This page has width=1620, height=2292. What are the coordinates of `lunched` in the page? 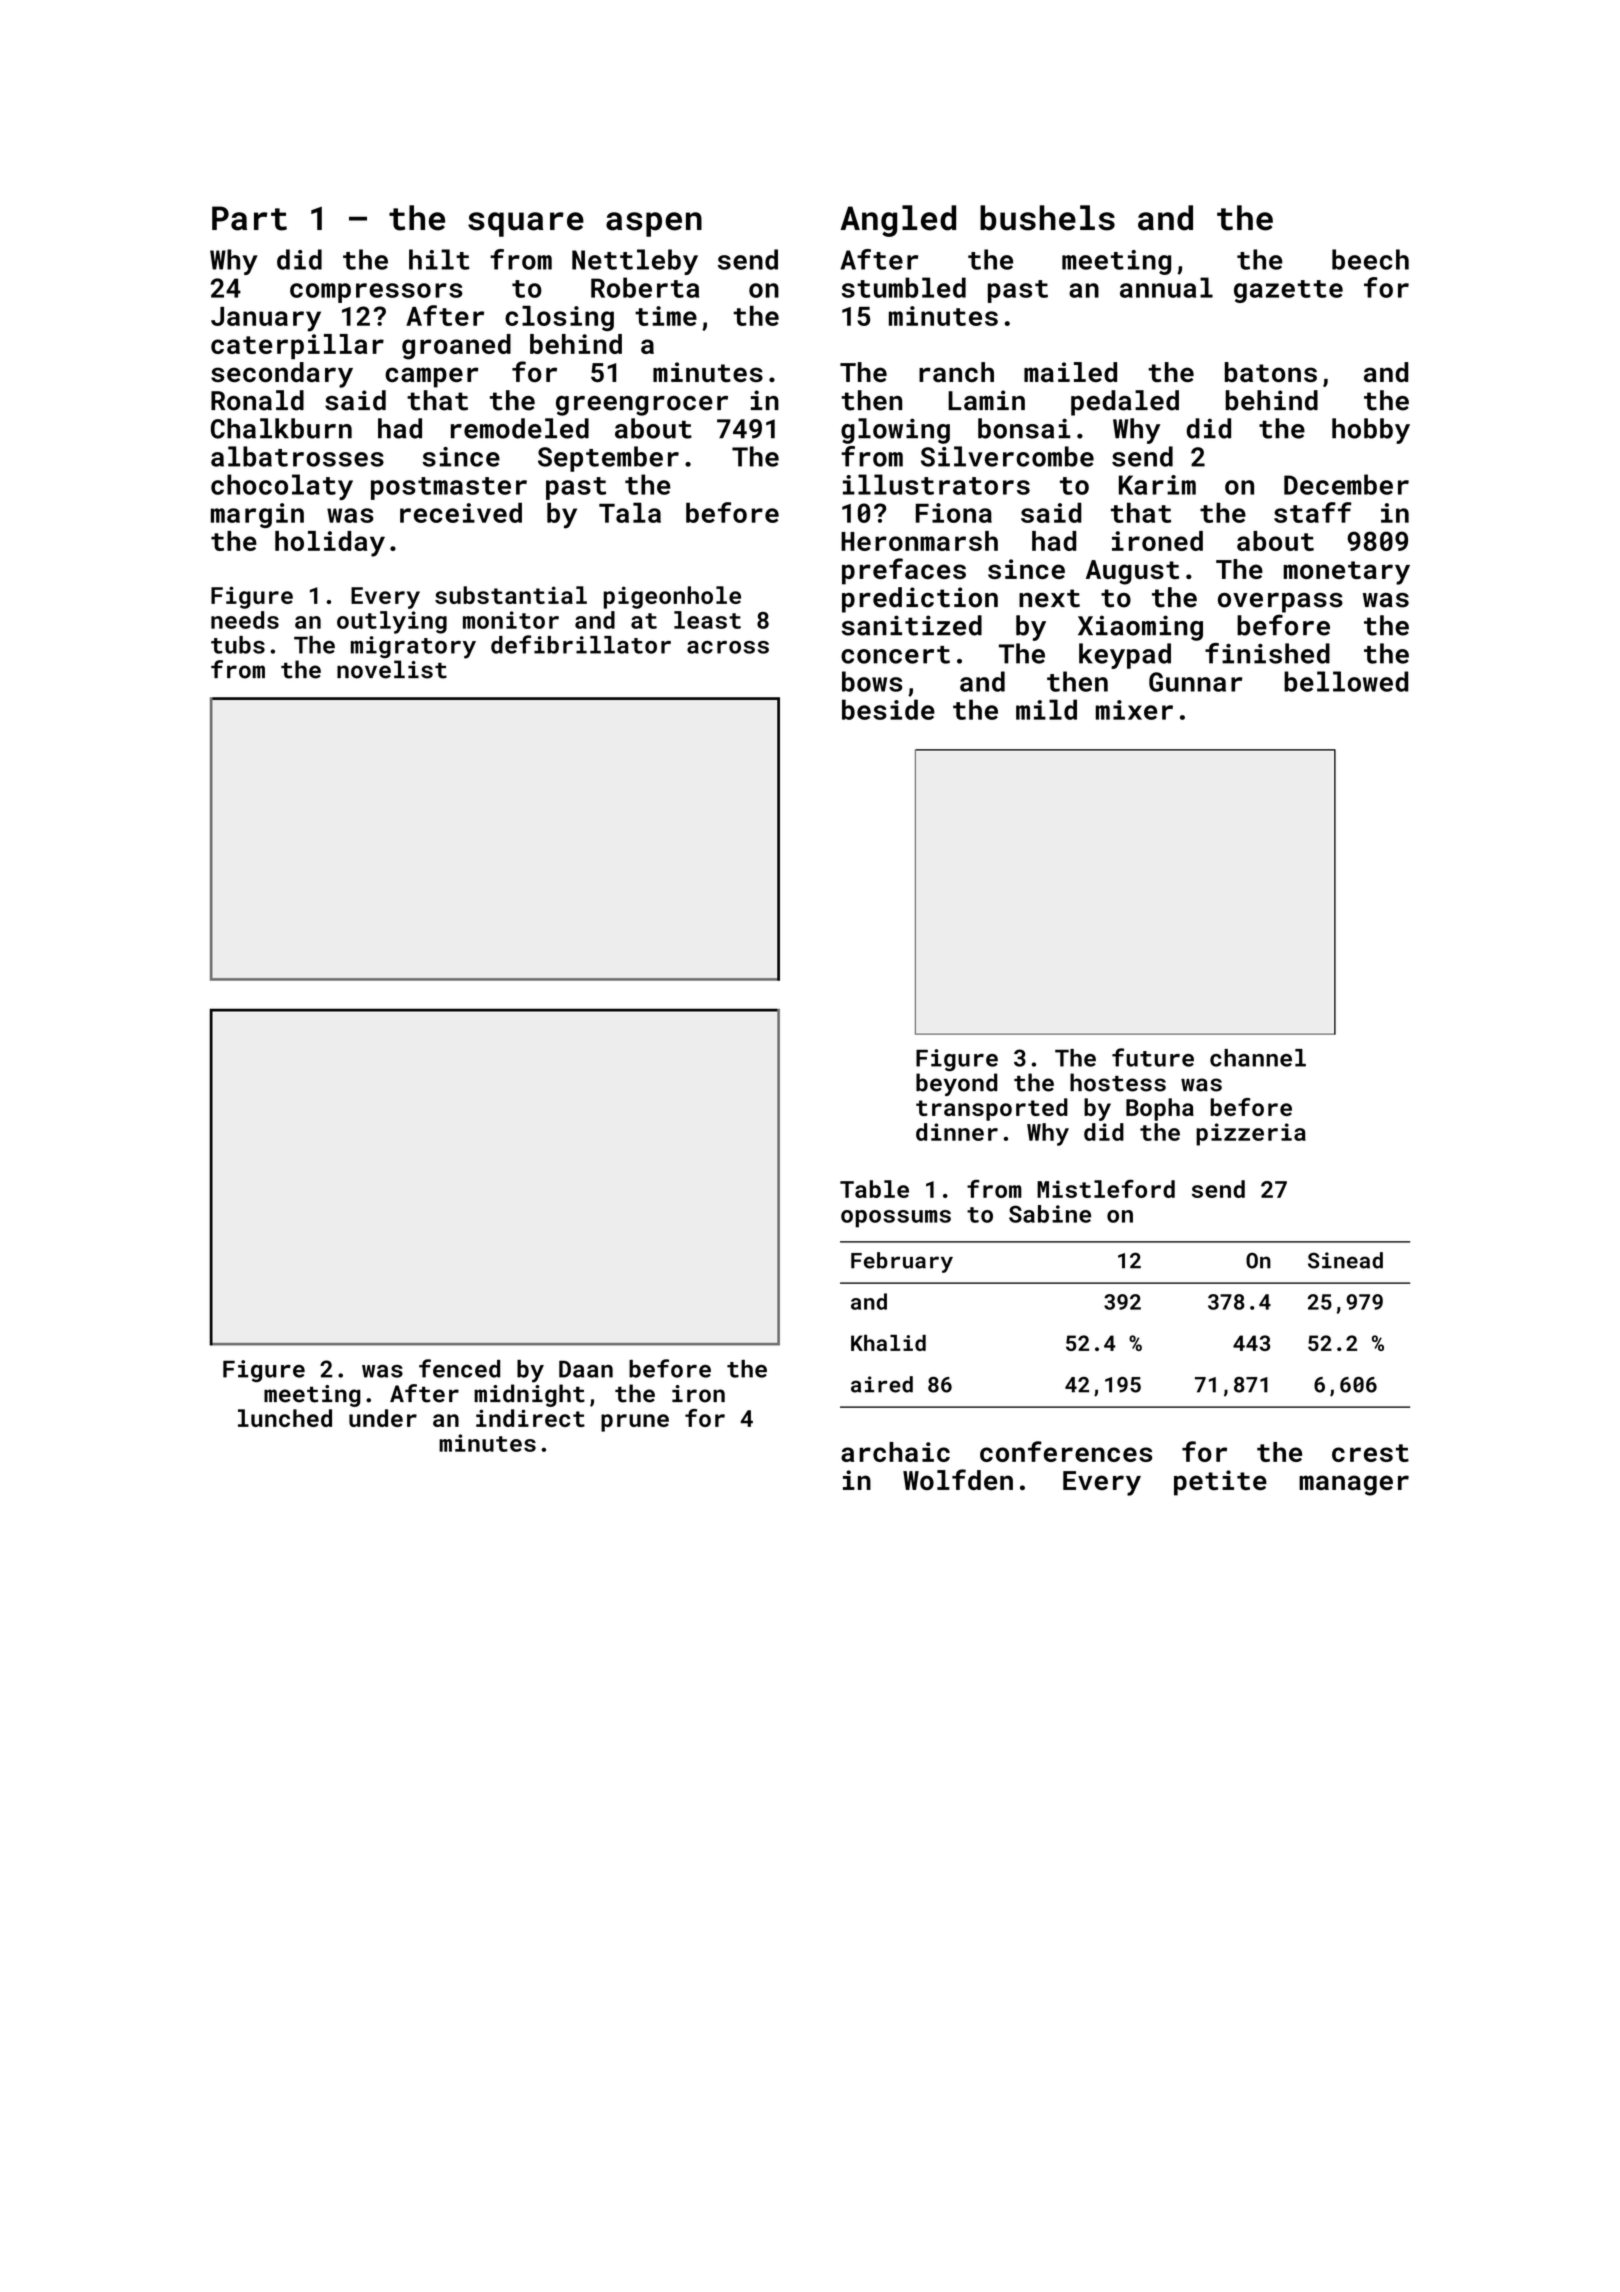 It's located at (285, 1418).
